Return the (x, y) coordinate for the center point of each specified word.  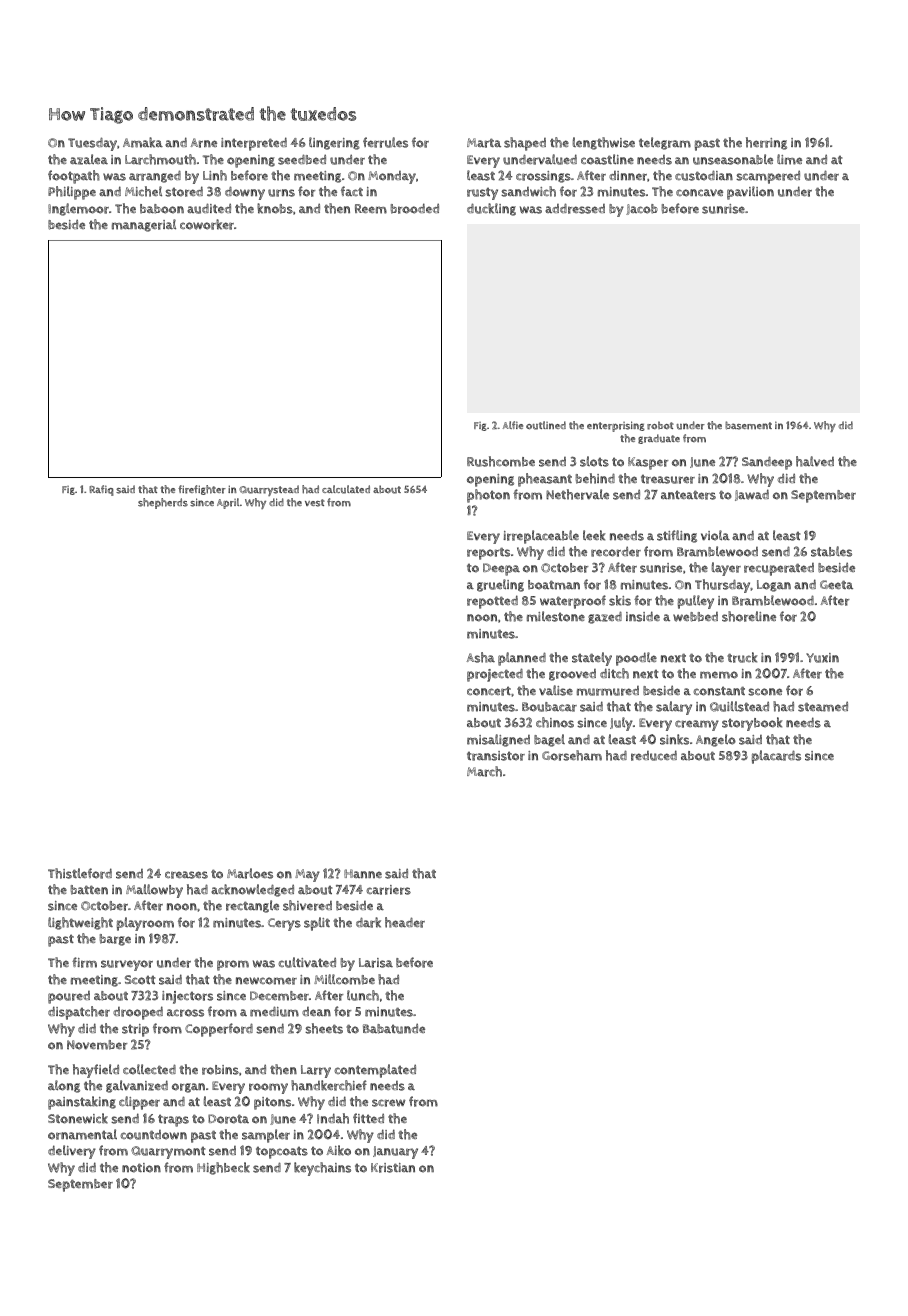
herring (766, 143)
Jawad (752, 495)
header (405, 922)
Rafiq (101, 490)
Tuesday (92, 144)
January (395, 1152)
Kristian (393, 1168)
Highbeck (223, 1168)
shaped (525, 144)
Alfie (513, 425)
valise (556, 690)
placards (776, 757)
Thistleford (80, 873)
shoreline (749, 616)
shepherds (163, 503)
